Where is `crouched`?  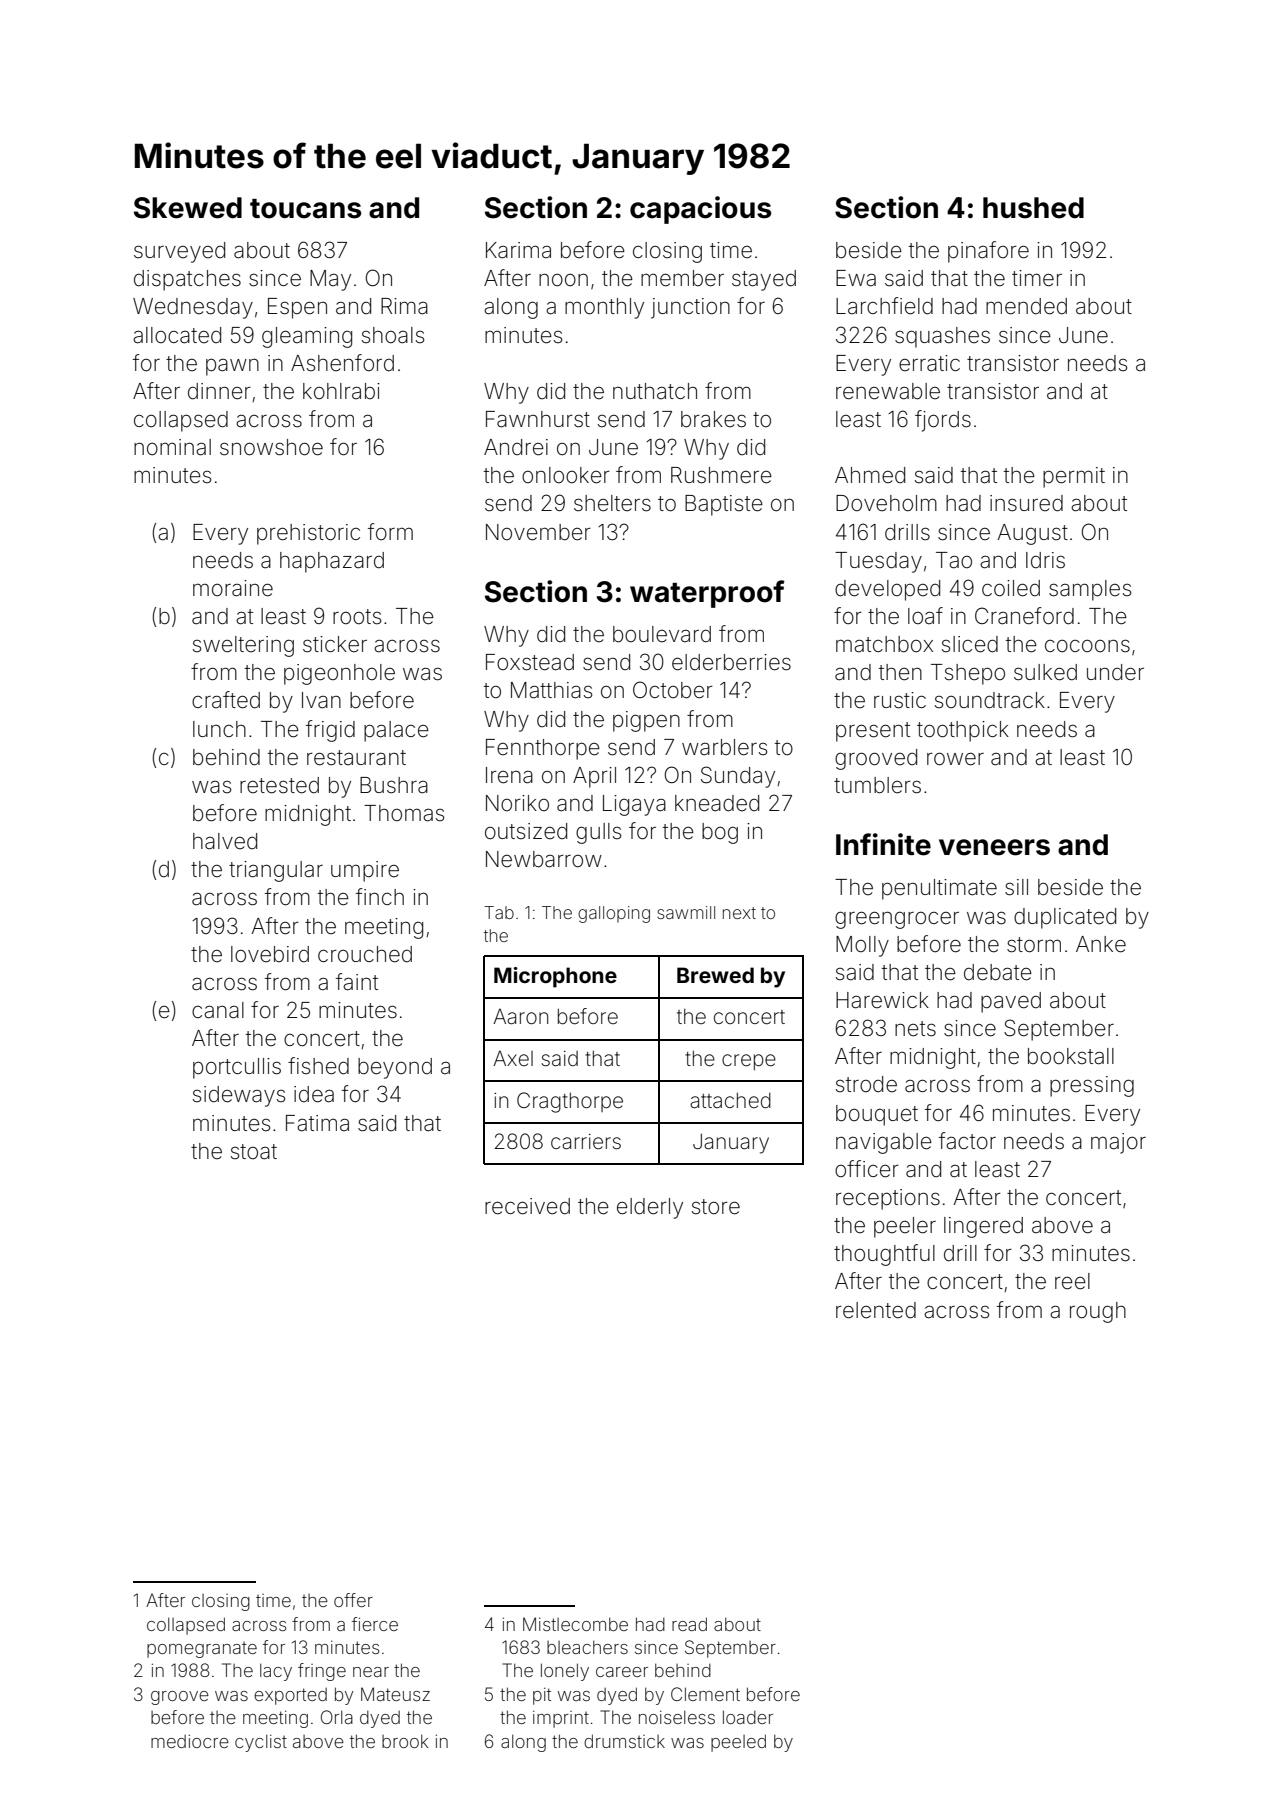 crouched is located at coordinates (365, 954).
